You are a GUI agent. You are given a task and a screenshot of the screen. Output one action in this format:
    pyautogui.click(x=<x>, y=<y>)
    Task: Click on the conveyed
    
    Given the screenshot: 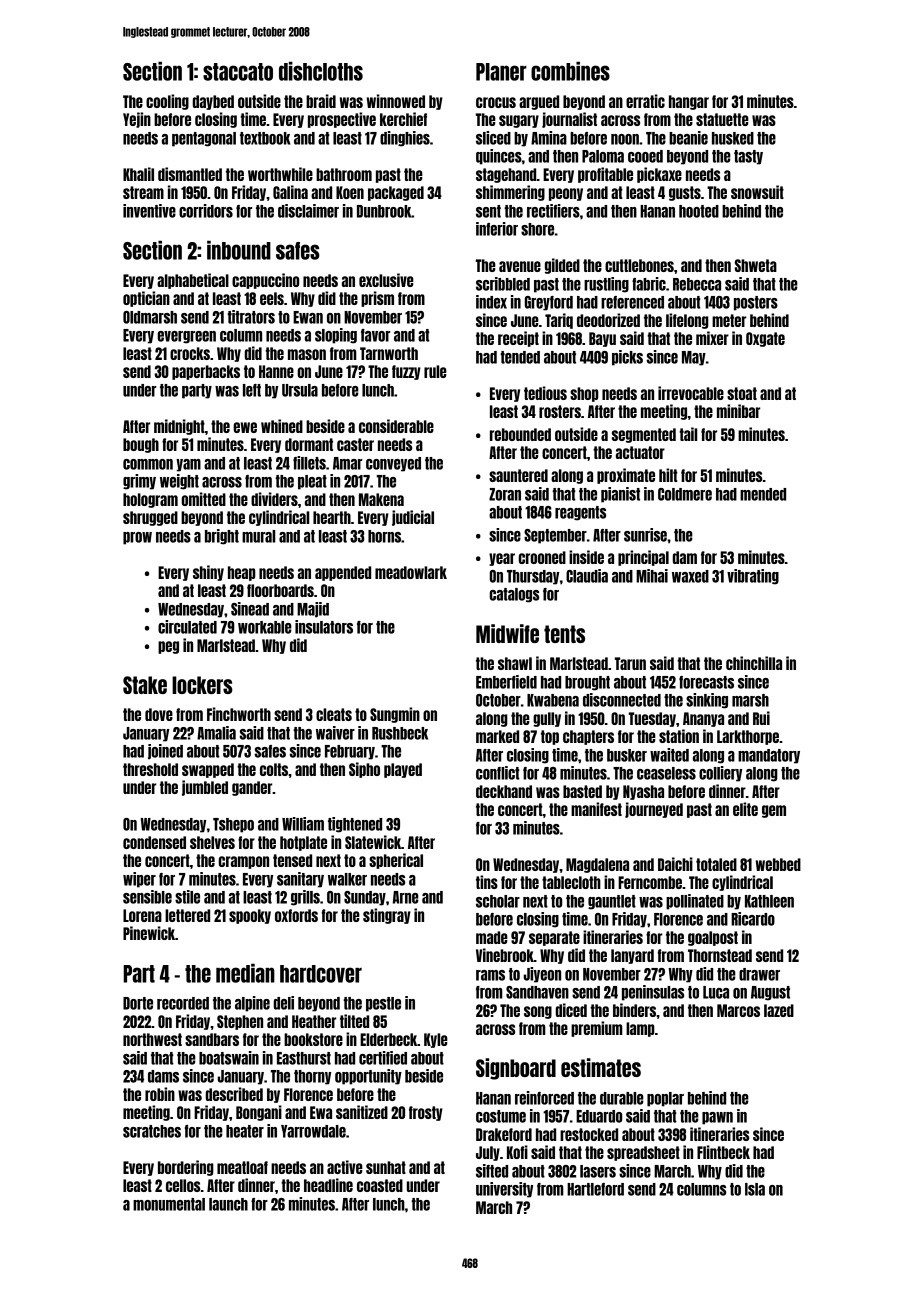 What is the action you would take?
    pyautogui.click(x=393, y=464)
